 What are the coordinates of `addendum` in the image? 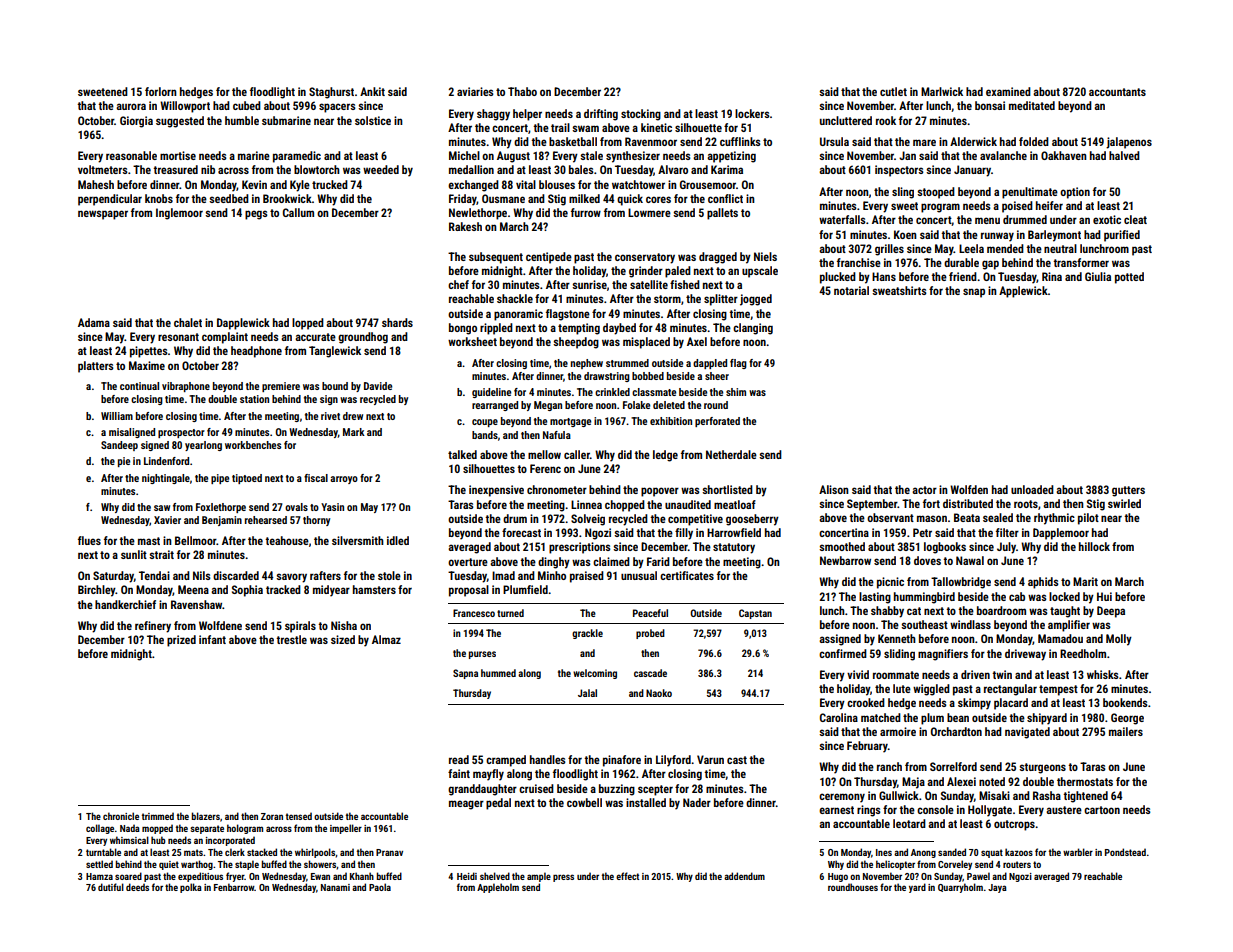 It's located at (744, 876).
